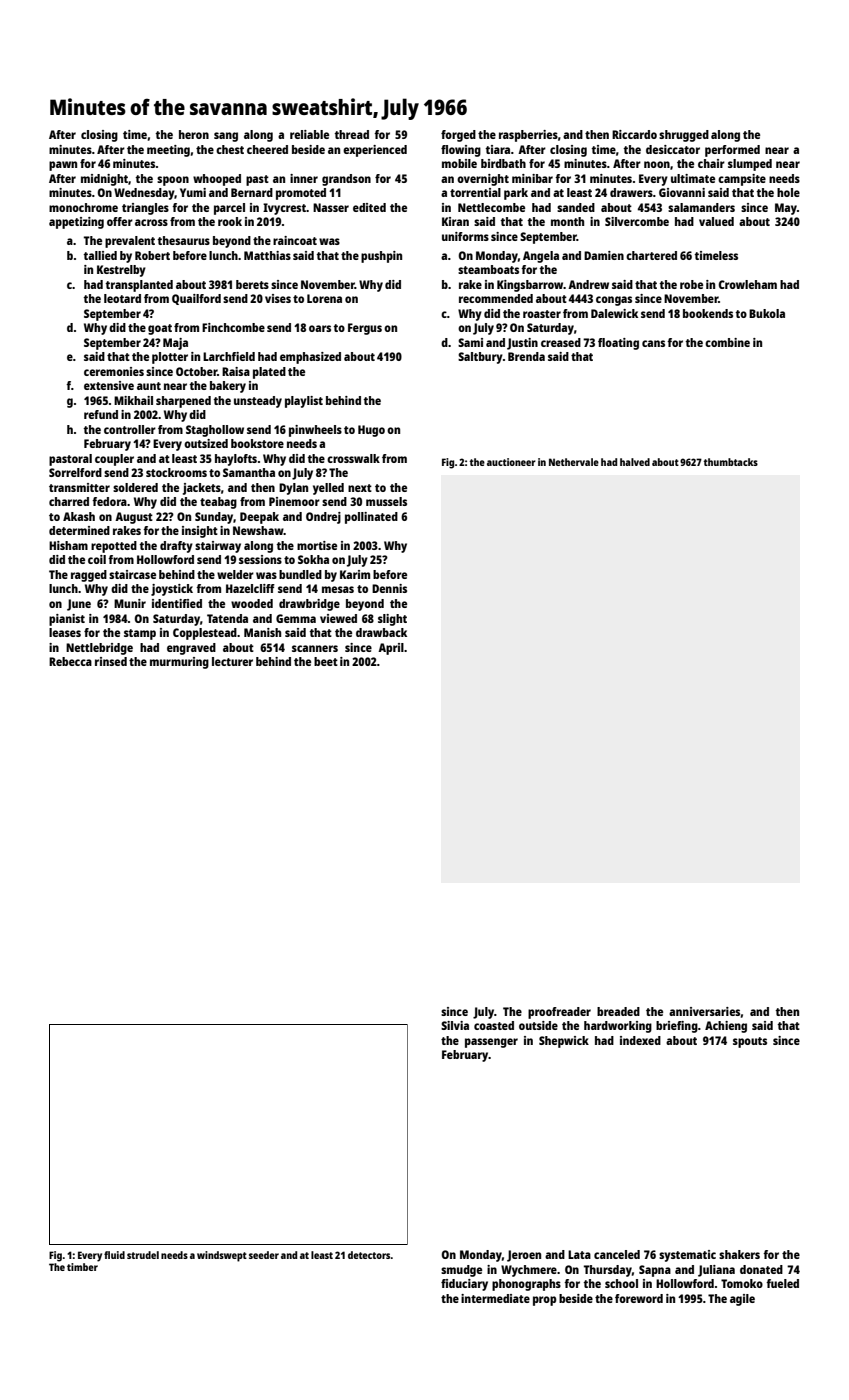 The height and width of the screenshot is (1400, 849). What do you see at coordinates (149, 386) in the screenshot?
I see `aunt` at bounding box center [149, 386].
